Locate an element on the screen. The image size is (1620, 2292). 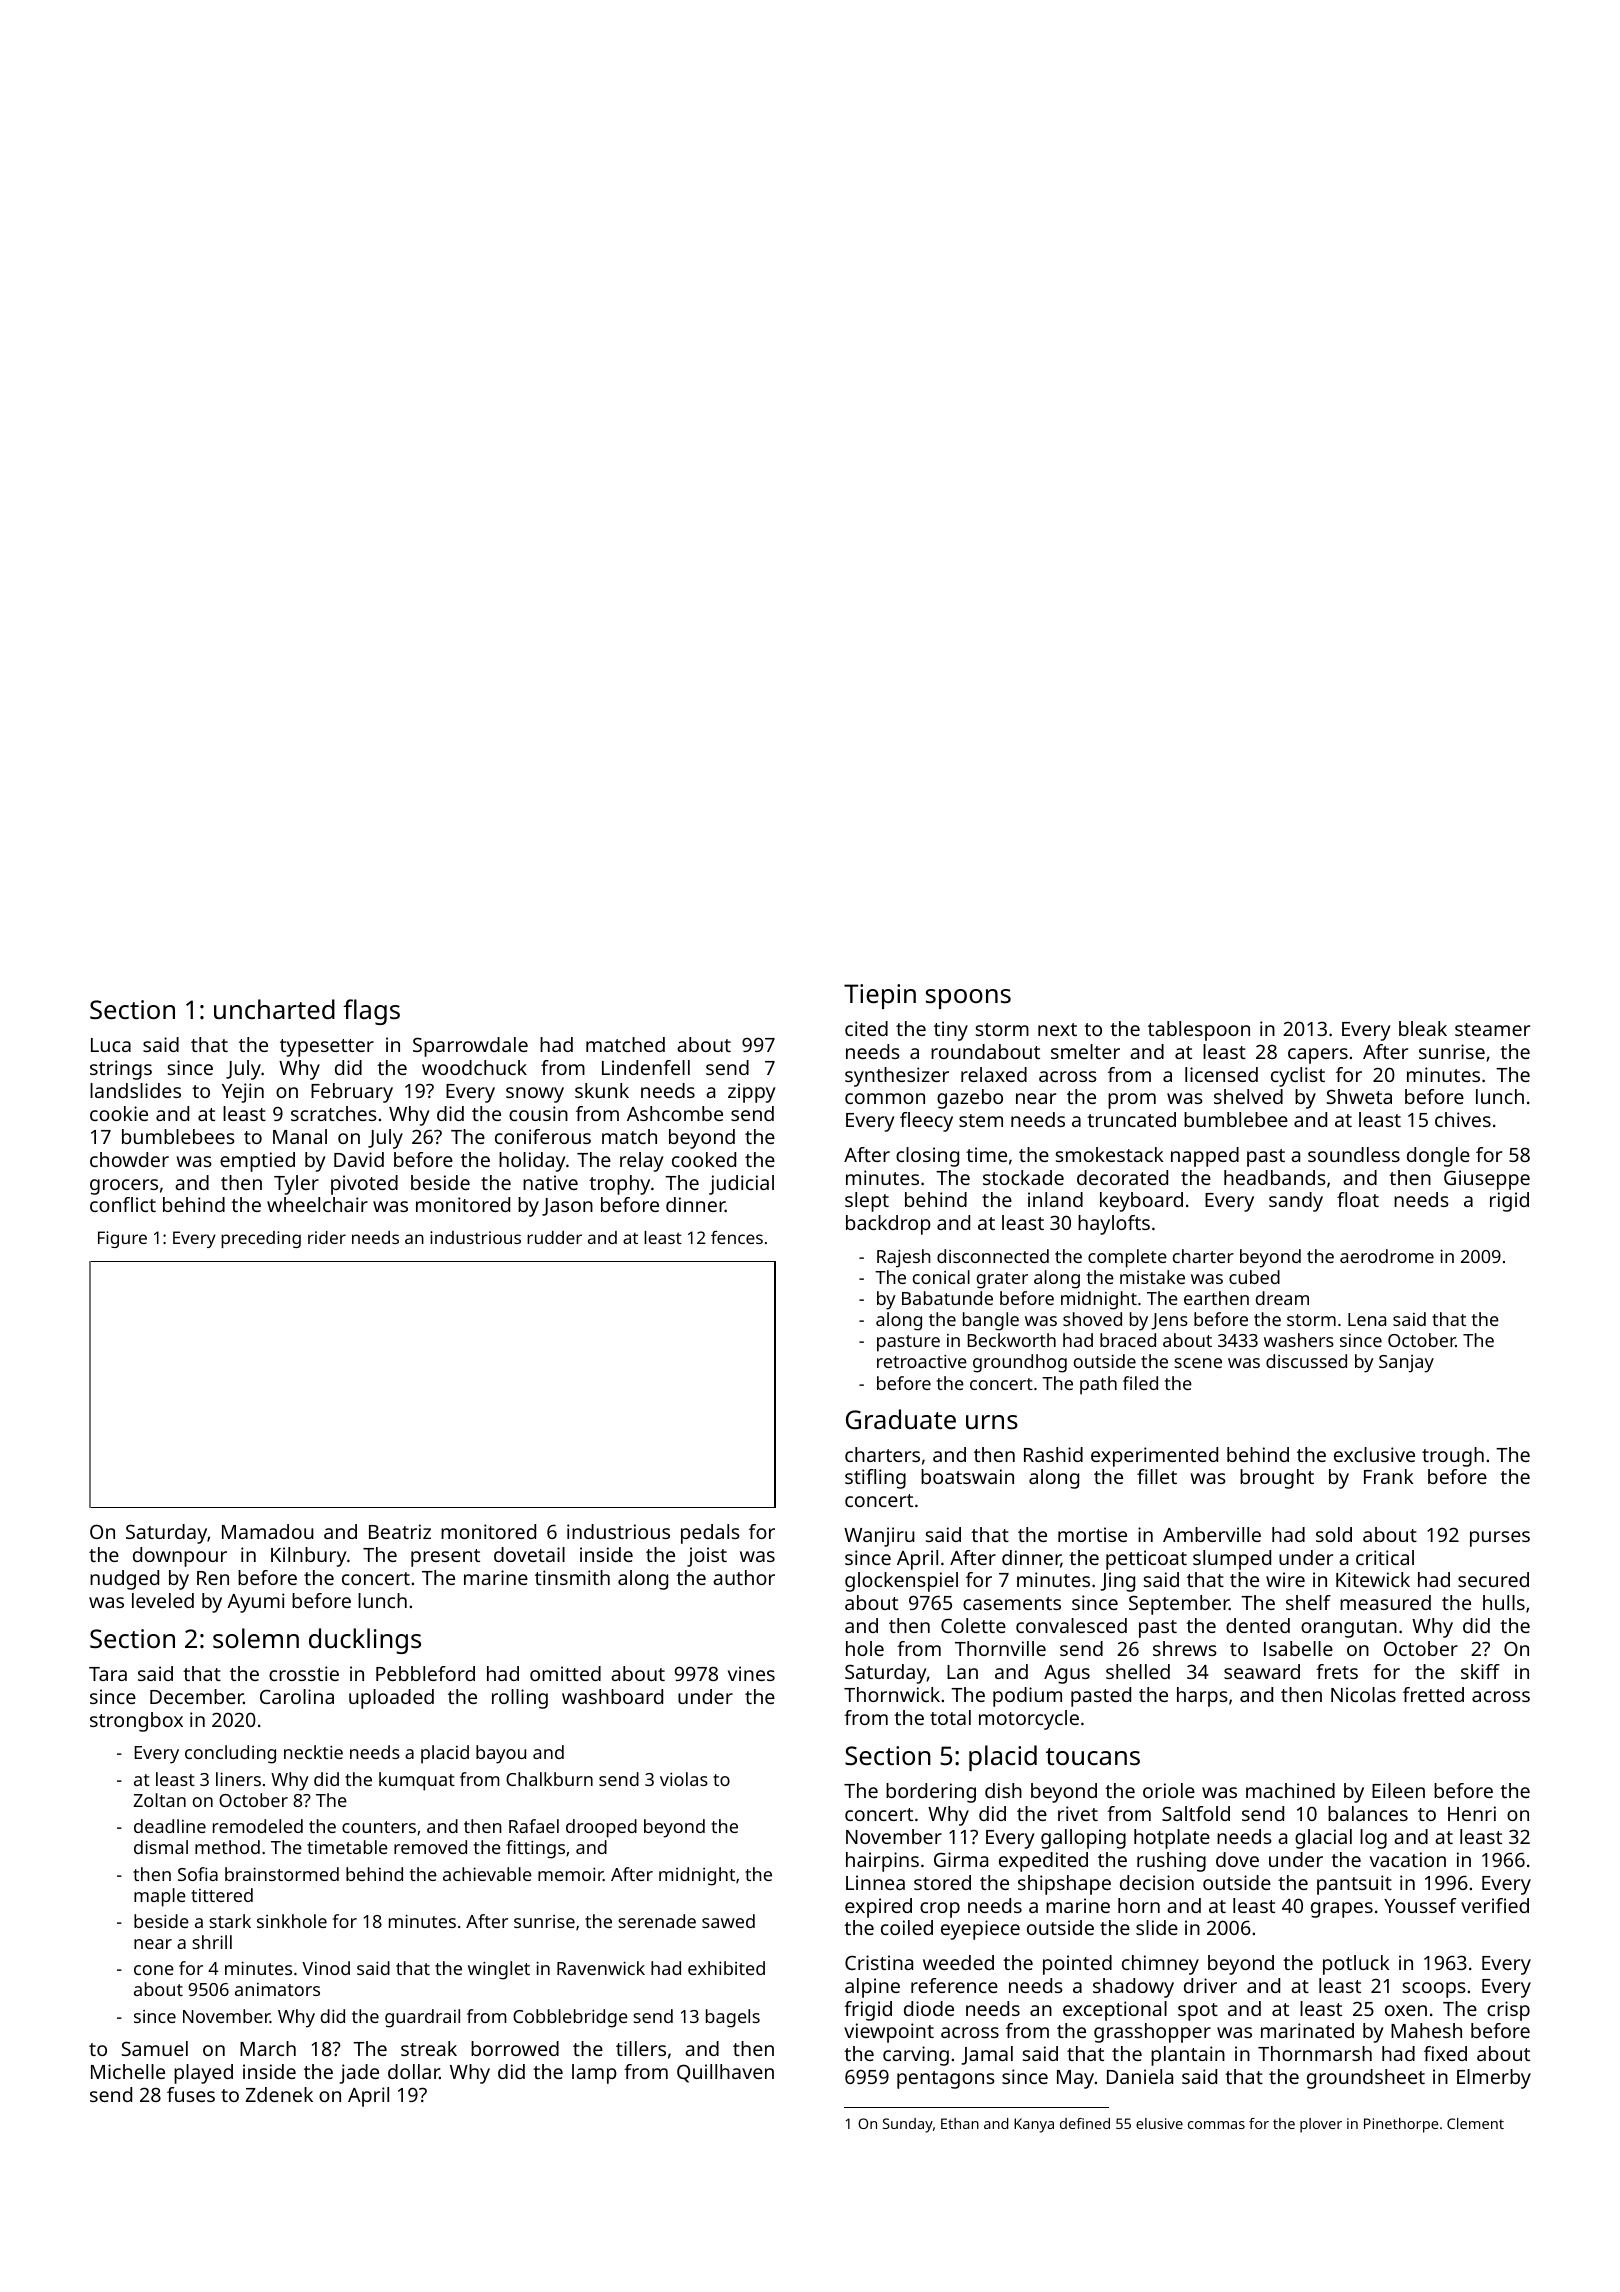
float is located at coordinates (1358, 1199).
